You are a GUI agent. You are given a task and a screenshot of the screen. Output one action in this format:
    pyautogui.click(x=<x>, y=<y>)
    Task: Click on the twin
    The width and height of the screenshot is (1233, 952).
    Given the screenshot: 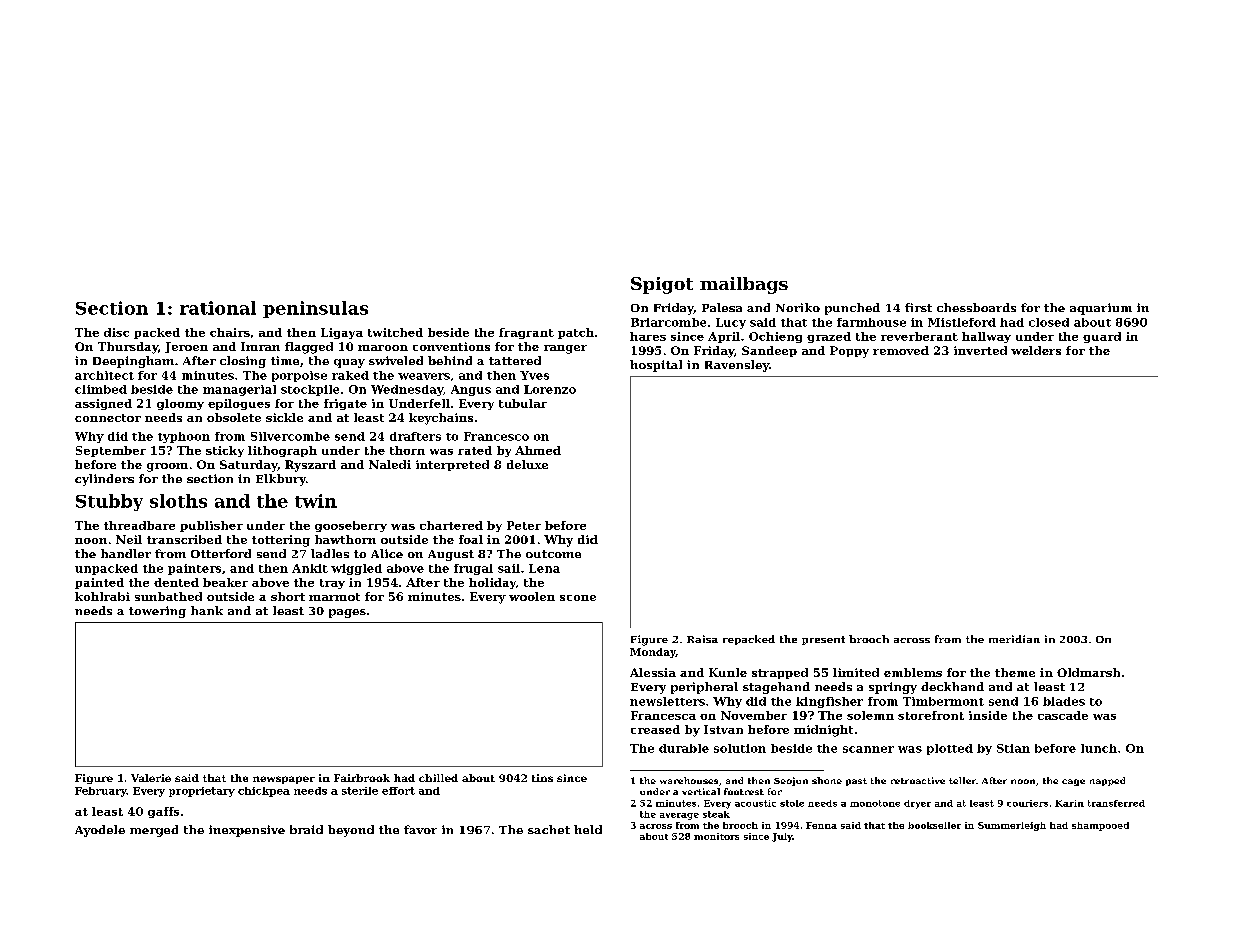 What is the action you would take?
    pyautogui.click(x=316, y=501)
